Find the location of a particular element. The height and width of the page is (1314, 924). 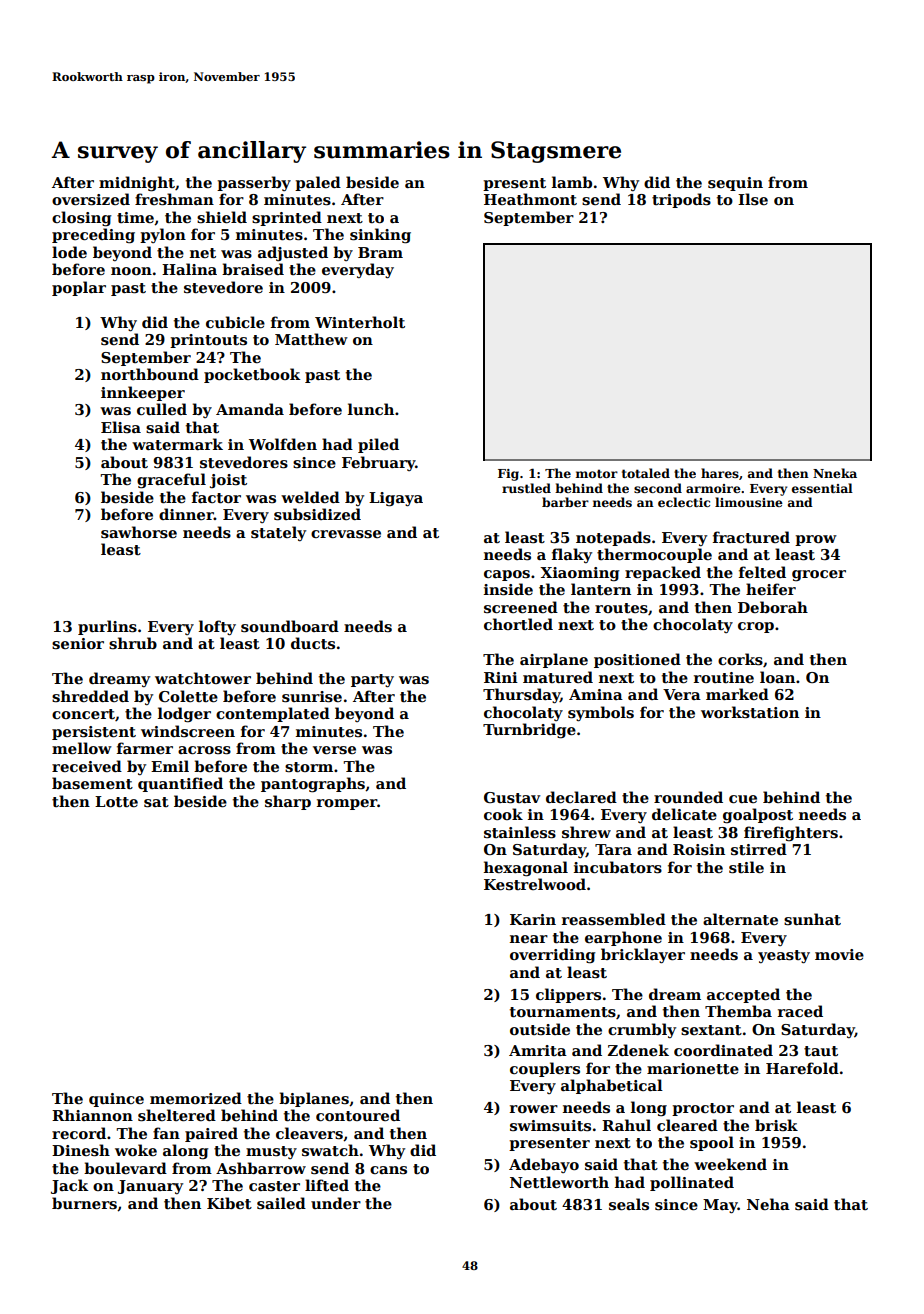

midnight is located at coordinates (137, 184).
